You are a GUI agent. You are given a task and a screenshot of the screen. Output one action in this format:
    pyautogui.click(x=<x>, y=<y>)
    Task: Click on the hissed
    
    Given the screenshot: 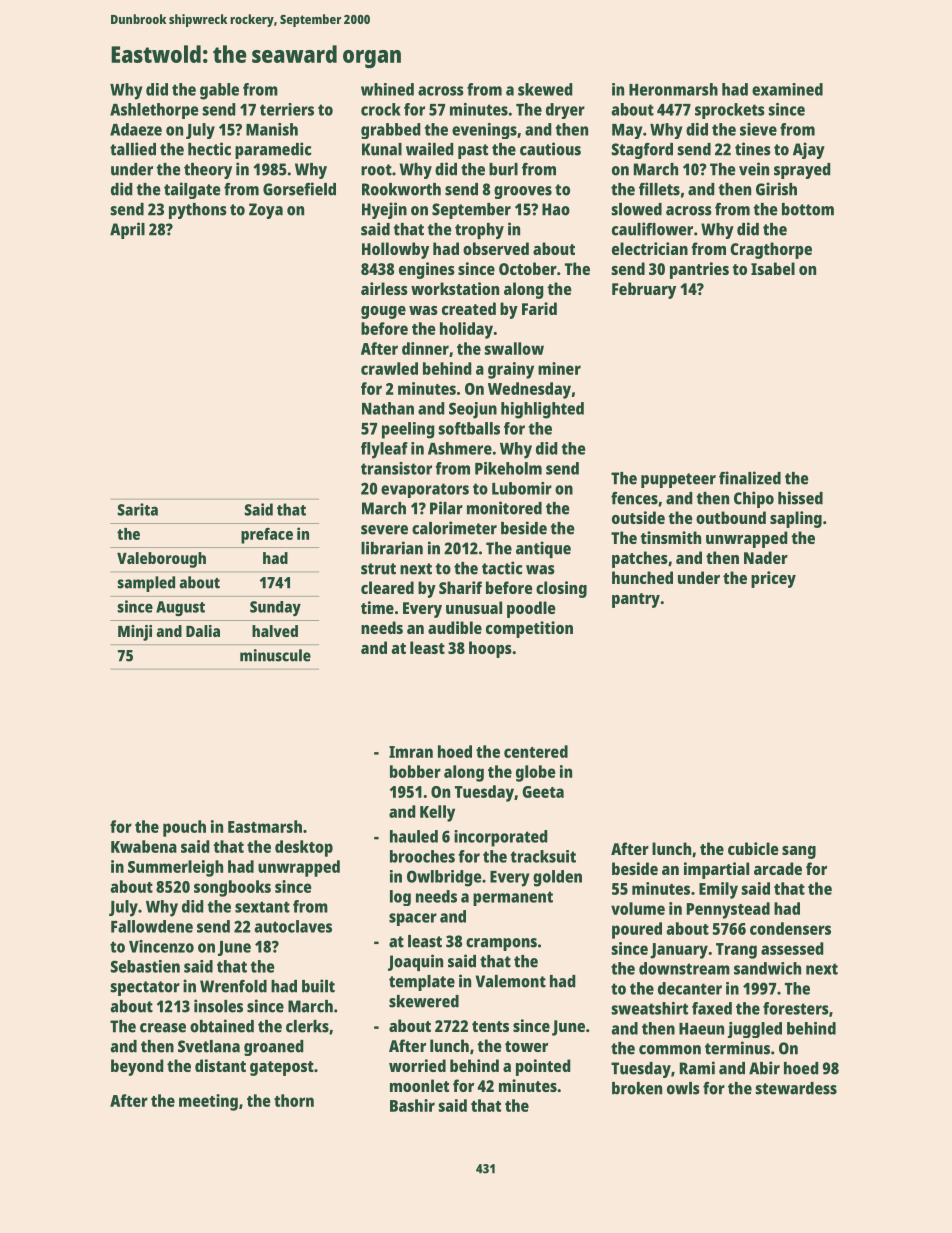 What is the action you would take?
    pyautogui.click(x=800, y=498)
